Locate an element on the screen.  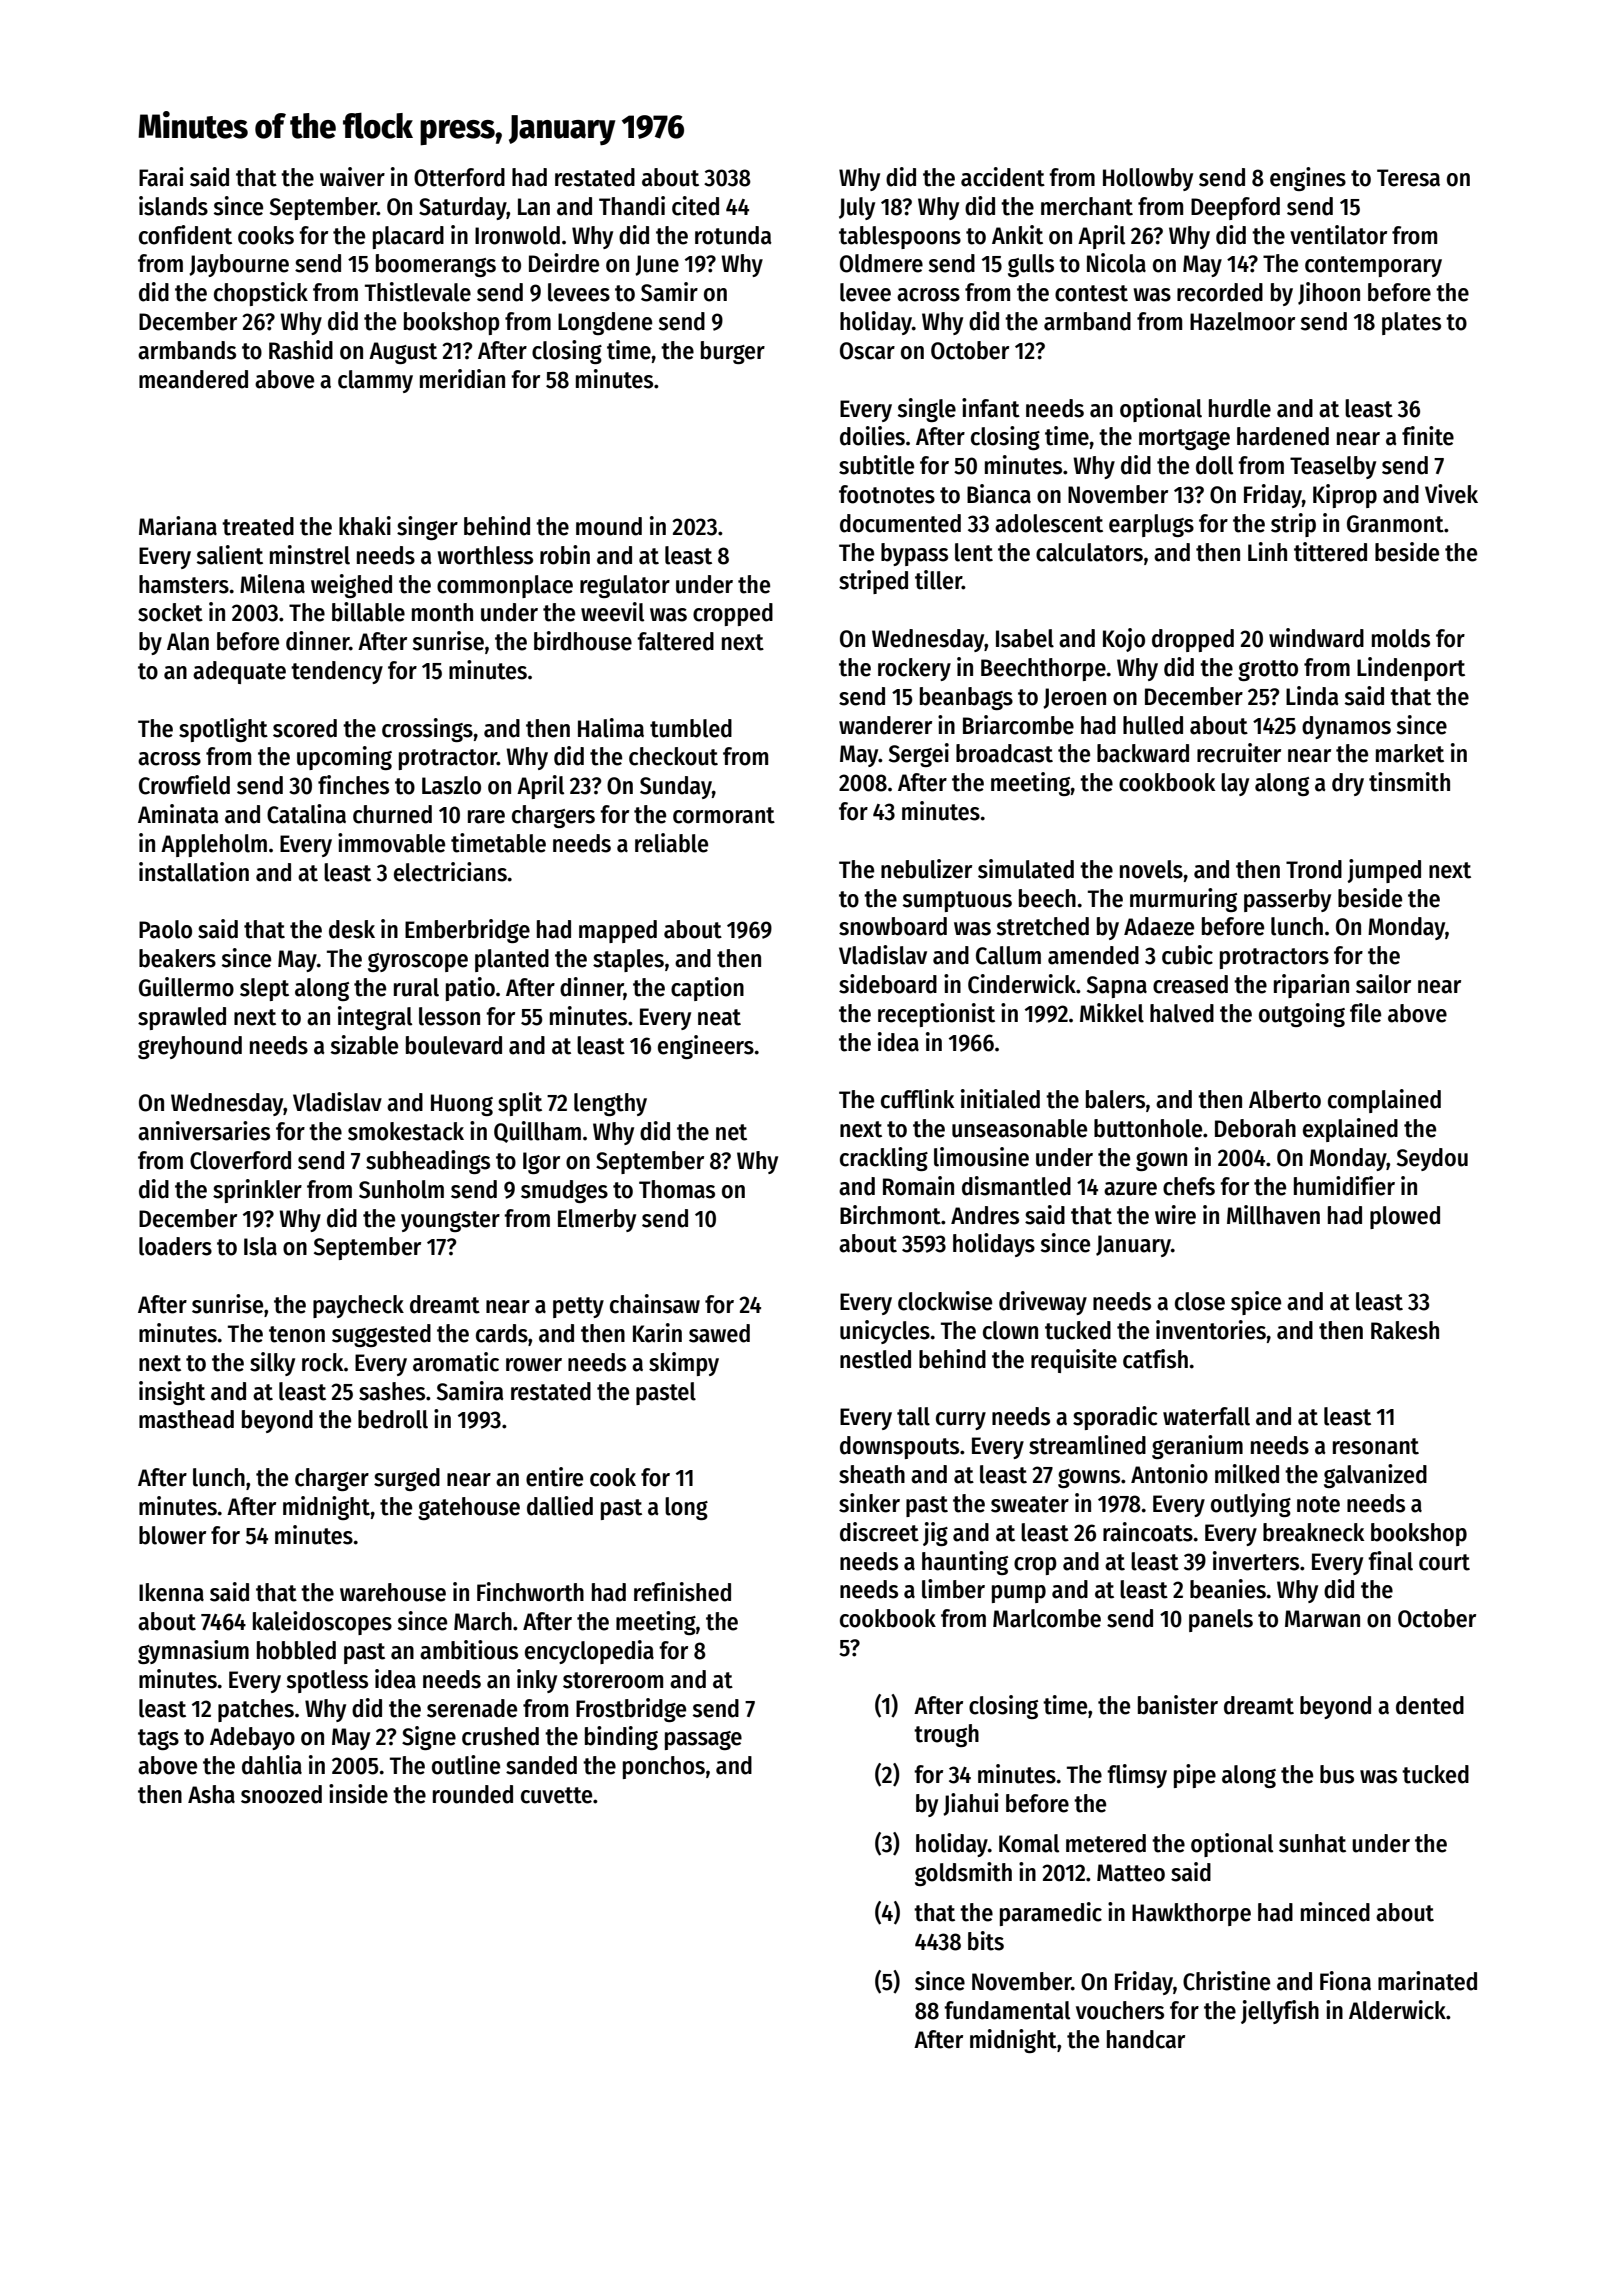
Thandi is located at coordinates (632, 206).
